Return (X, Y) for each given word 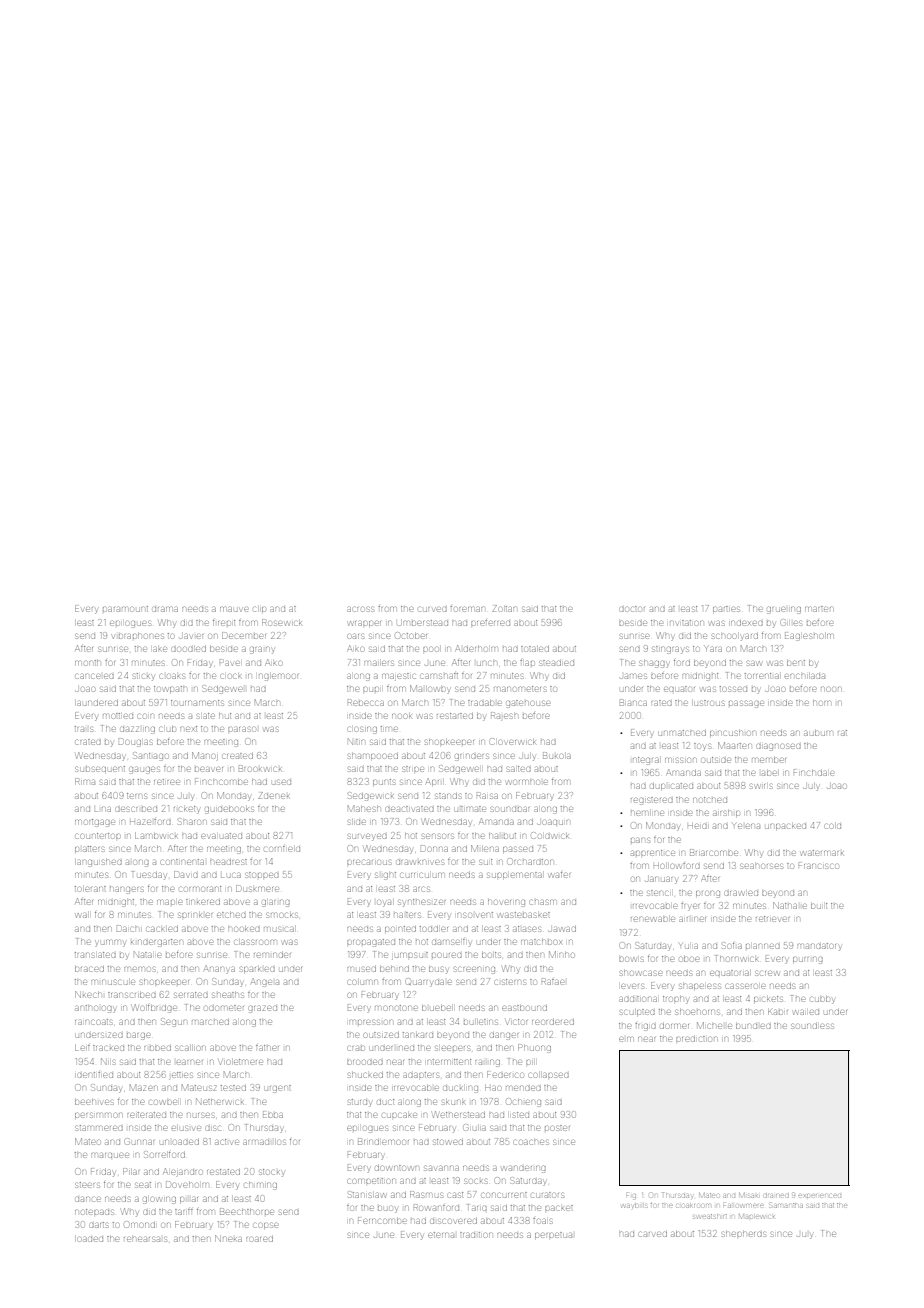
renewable (653, 919)
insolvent (475, 915)
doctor (632, 609)
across (360, 609)
